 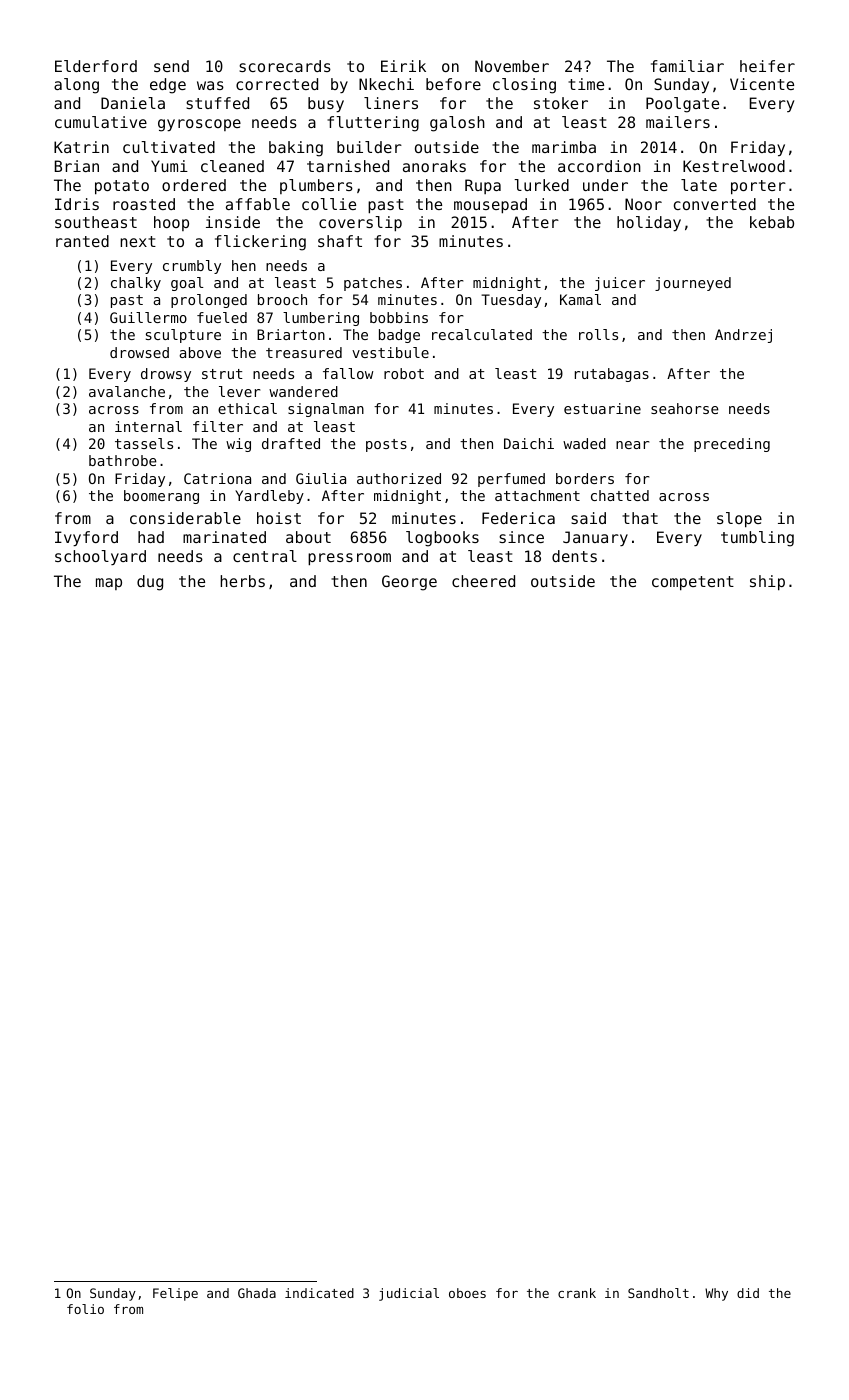 What do you see at coordinates (767, 66) in the screenshot?
I see `heifer` at bounding box center [767, 66].
